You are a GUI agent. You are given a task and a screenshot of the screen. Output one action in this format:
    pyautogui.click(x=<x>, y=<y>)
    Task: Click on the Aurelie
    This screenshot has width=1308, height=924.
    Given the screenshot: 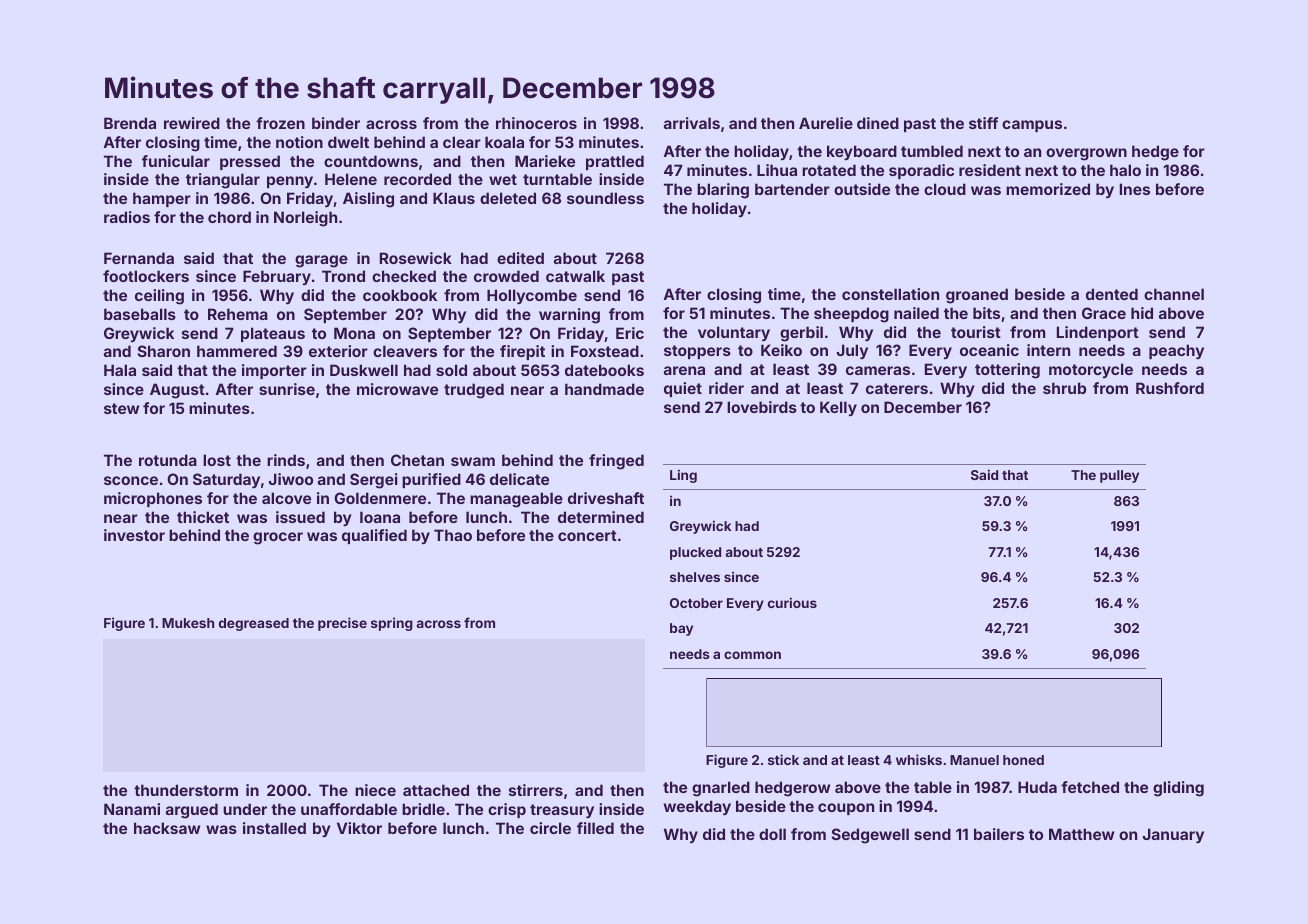 What is the action you would take?
    pyautogui.click(x=826, y=123)
